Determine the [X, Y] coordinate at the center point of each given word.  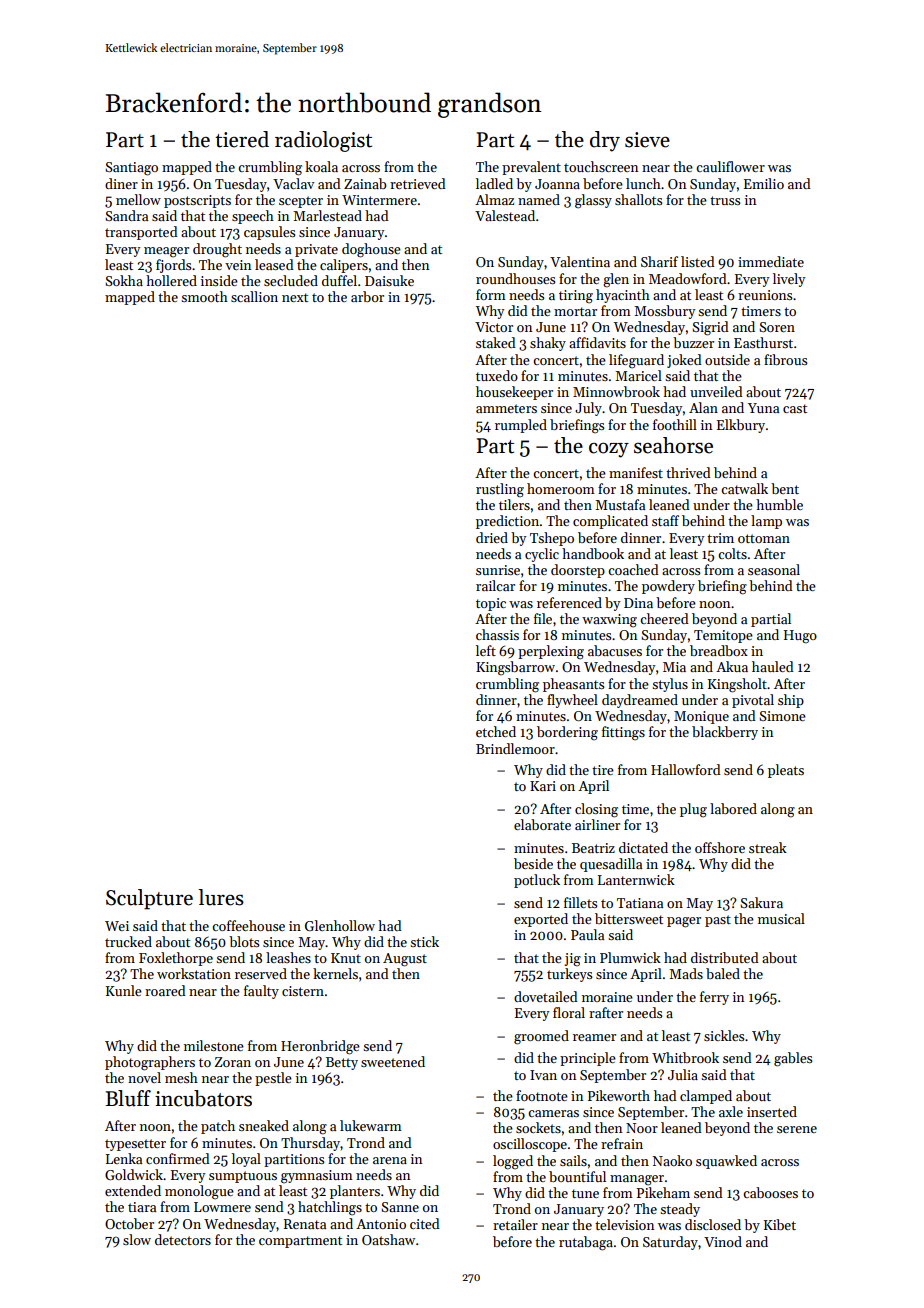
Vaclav [294, 183]
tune [585, 1193]
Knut [346, 958]
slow [137, 1239]
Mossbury [664, 312]
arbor [367, 296]
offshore [720, 847]
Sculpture [149, 899]
